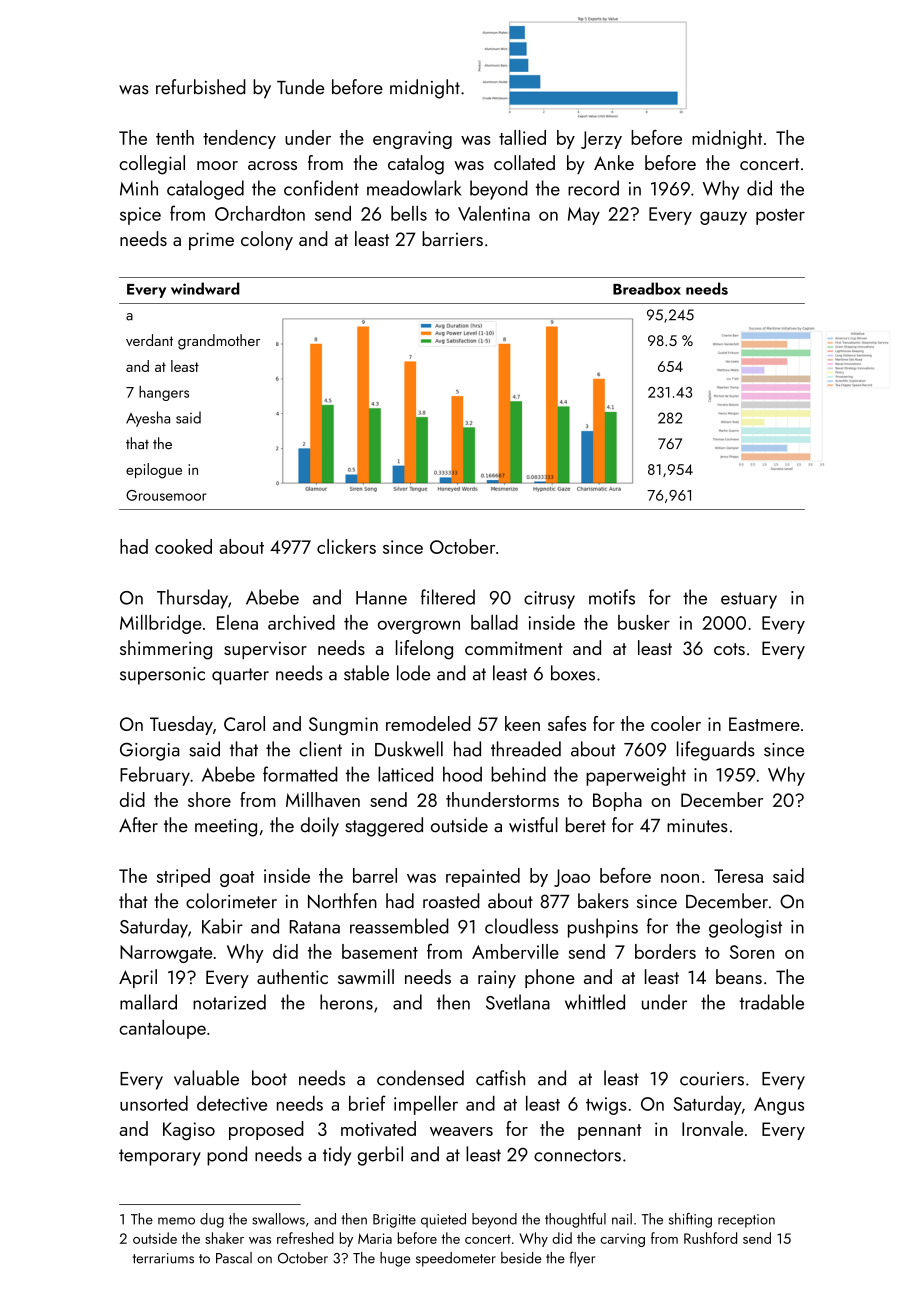 The width and height of the image is (924, 1308). Describe the element at coordinates (412, 140) in the image. I see `engraving` at that location.
